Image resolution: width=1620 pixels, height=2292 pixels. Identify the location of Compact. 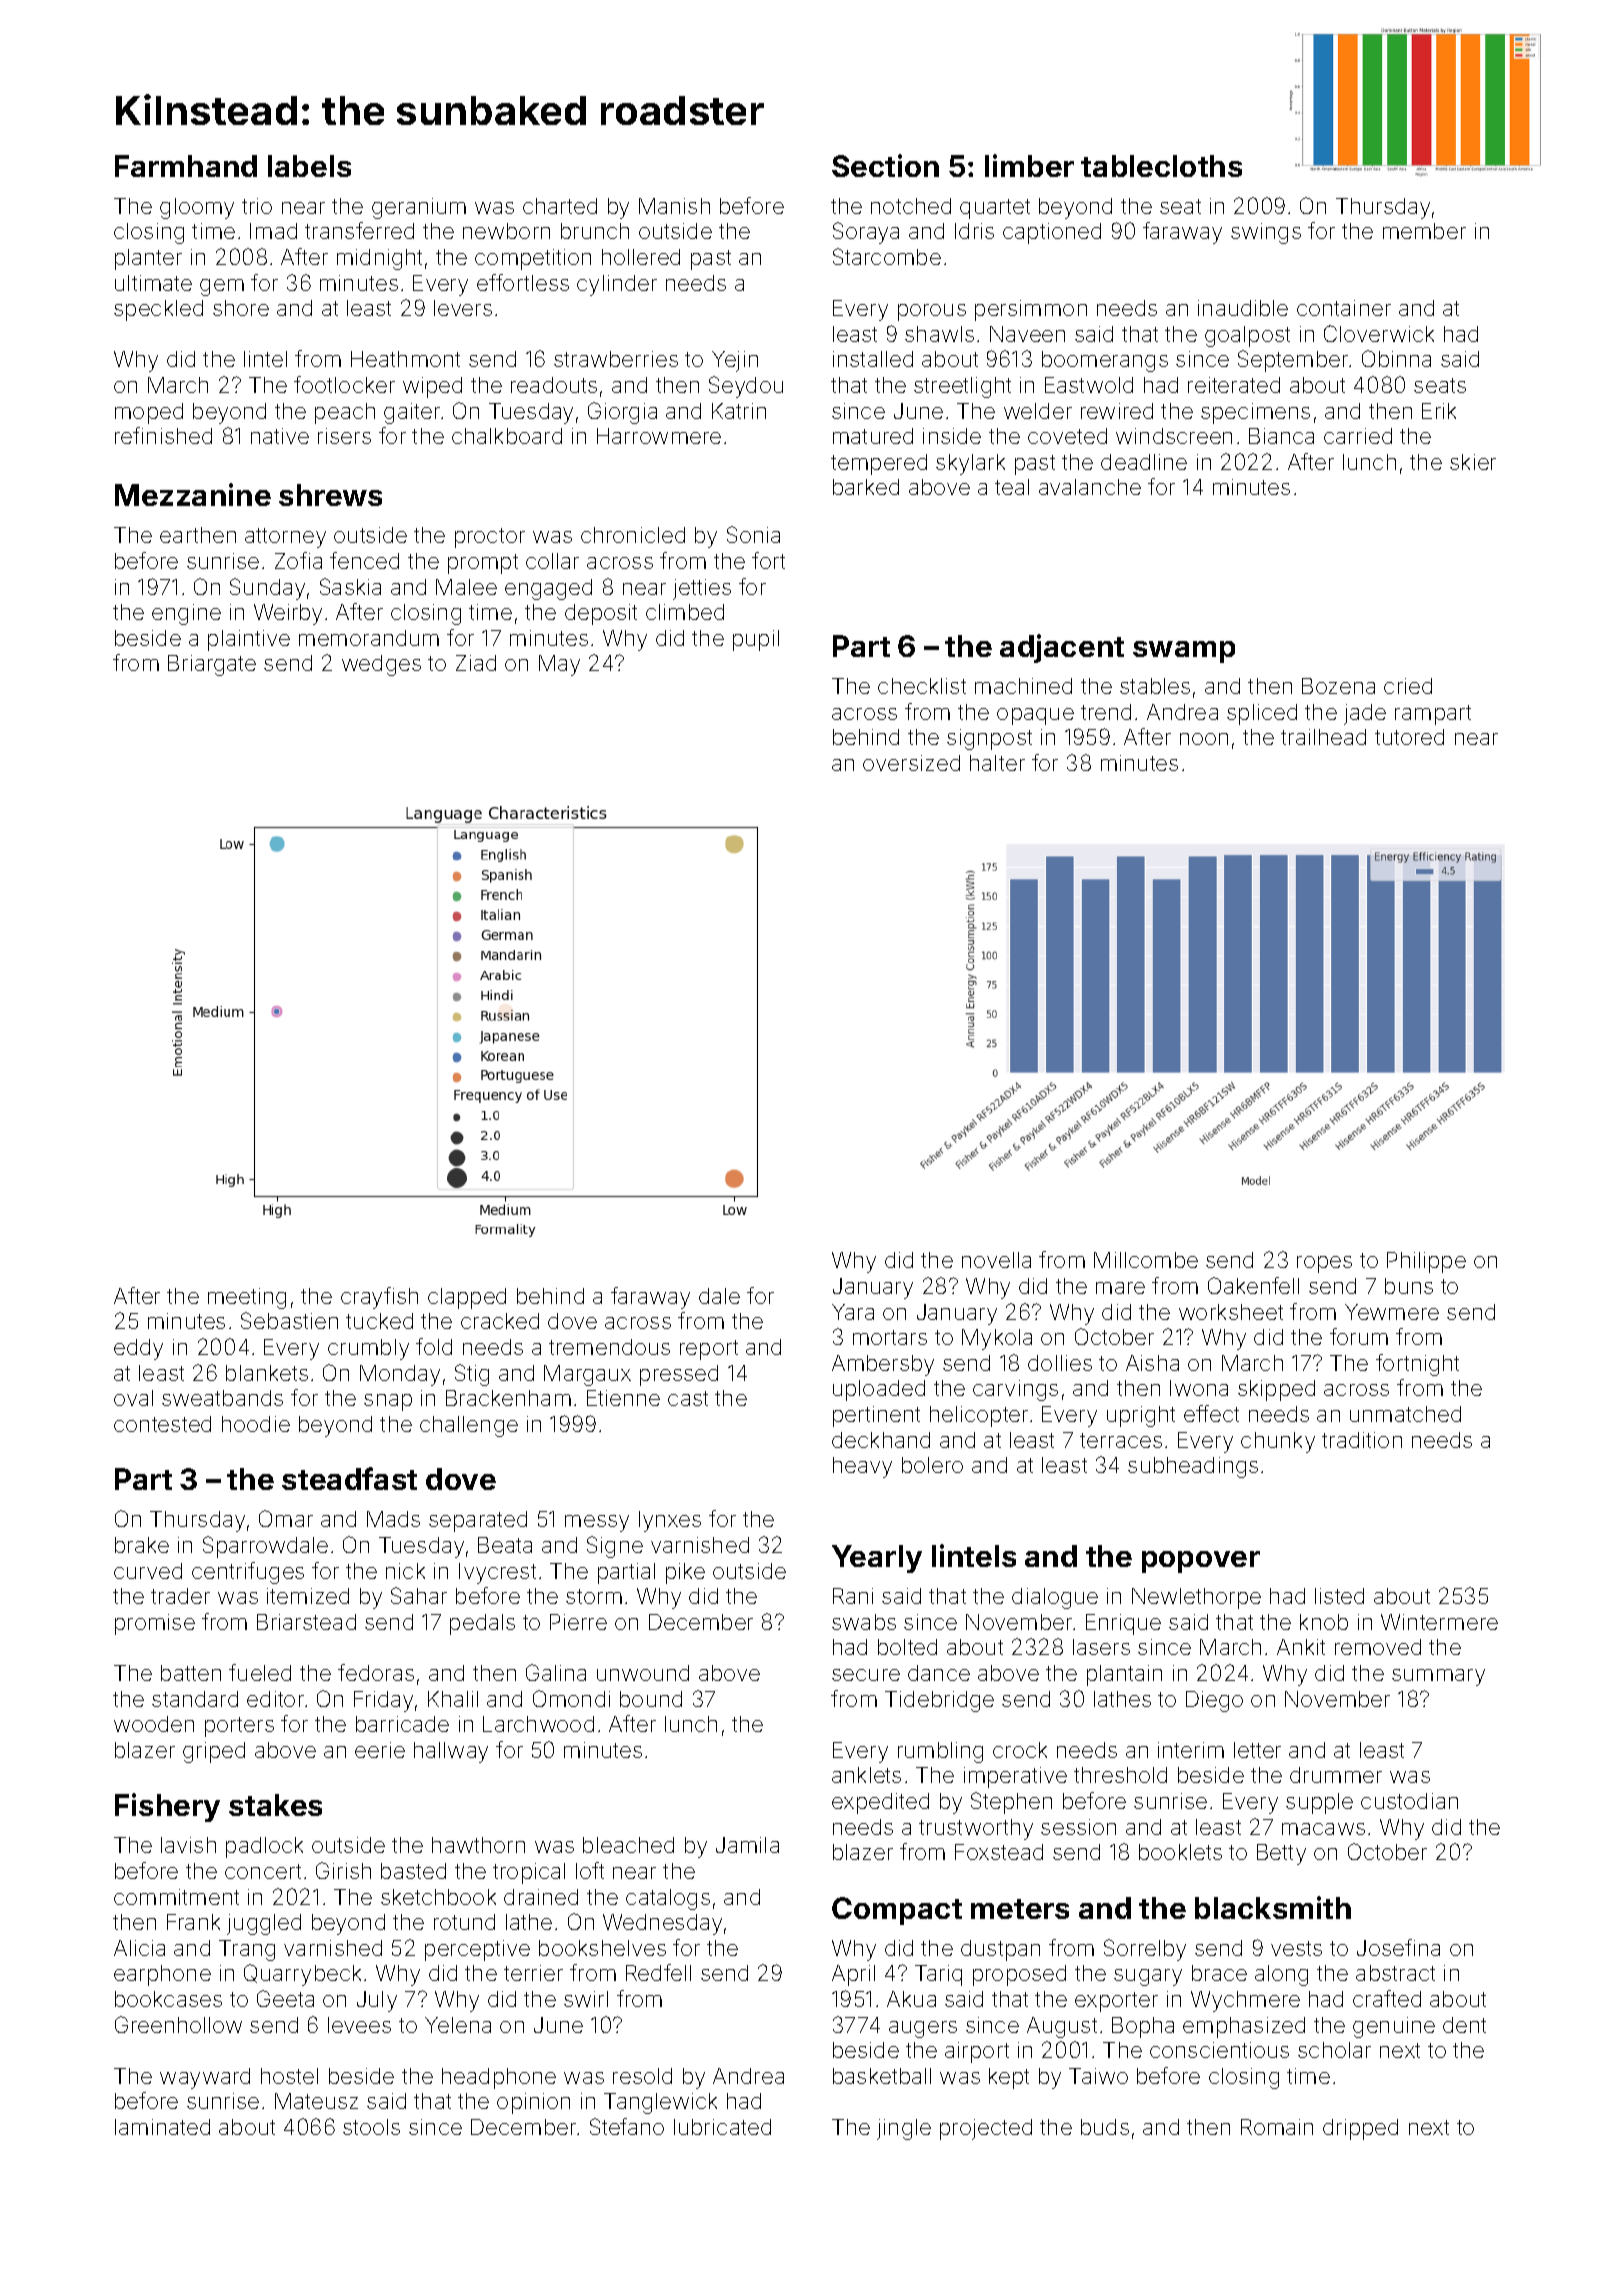
(897, 1911).
